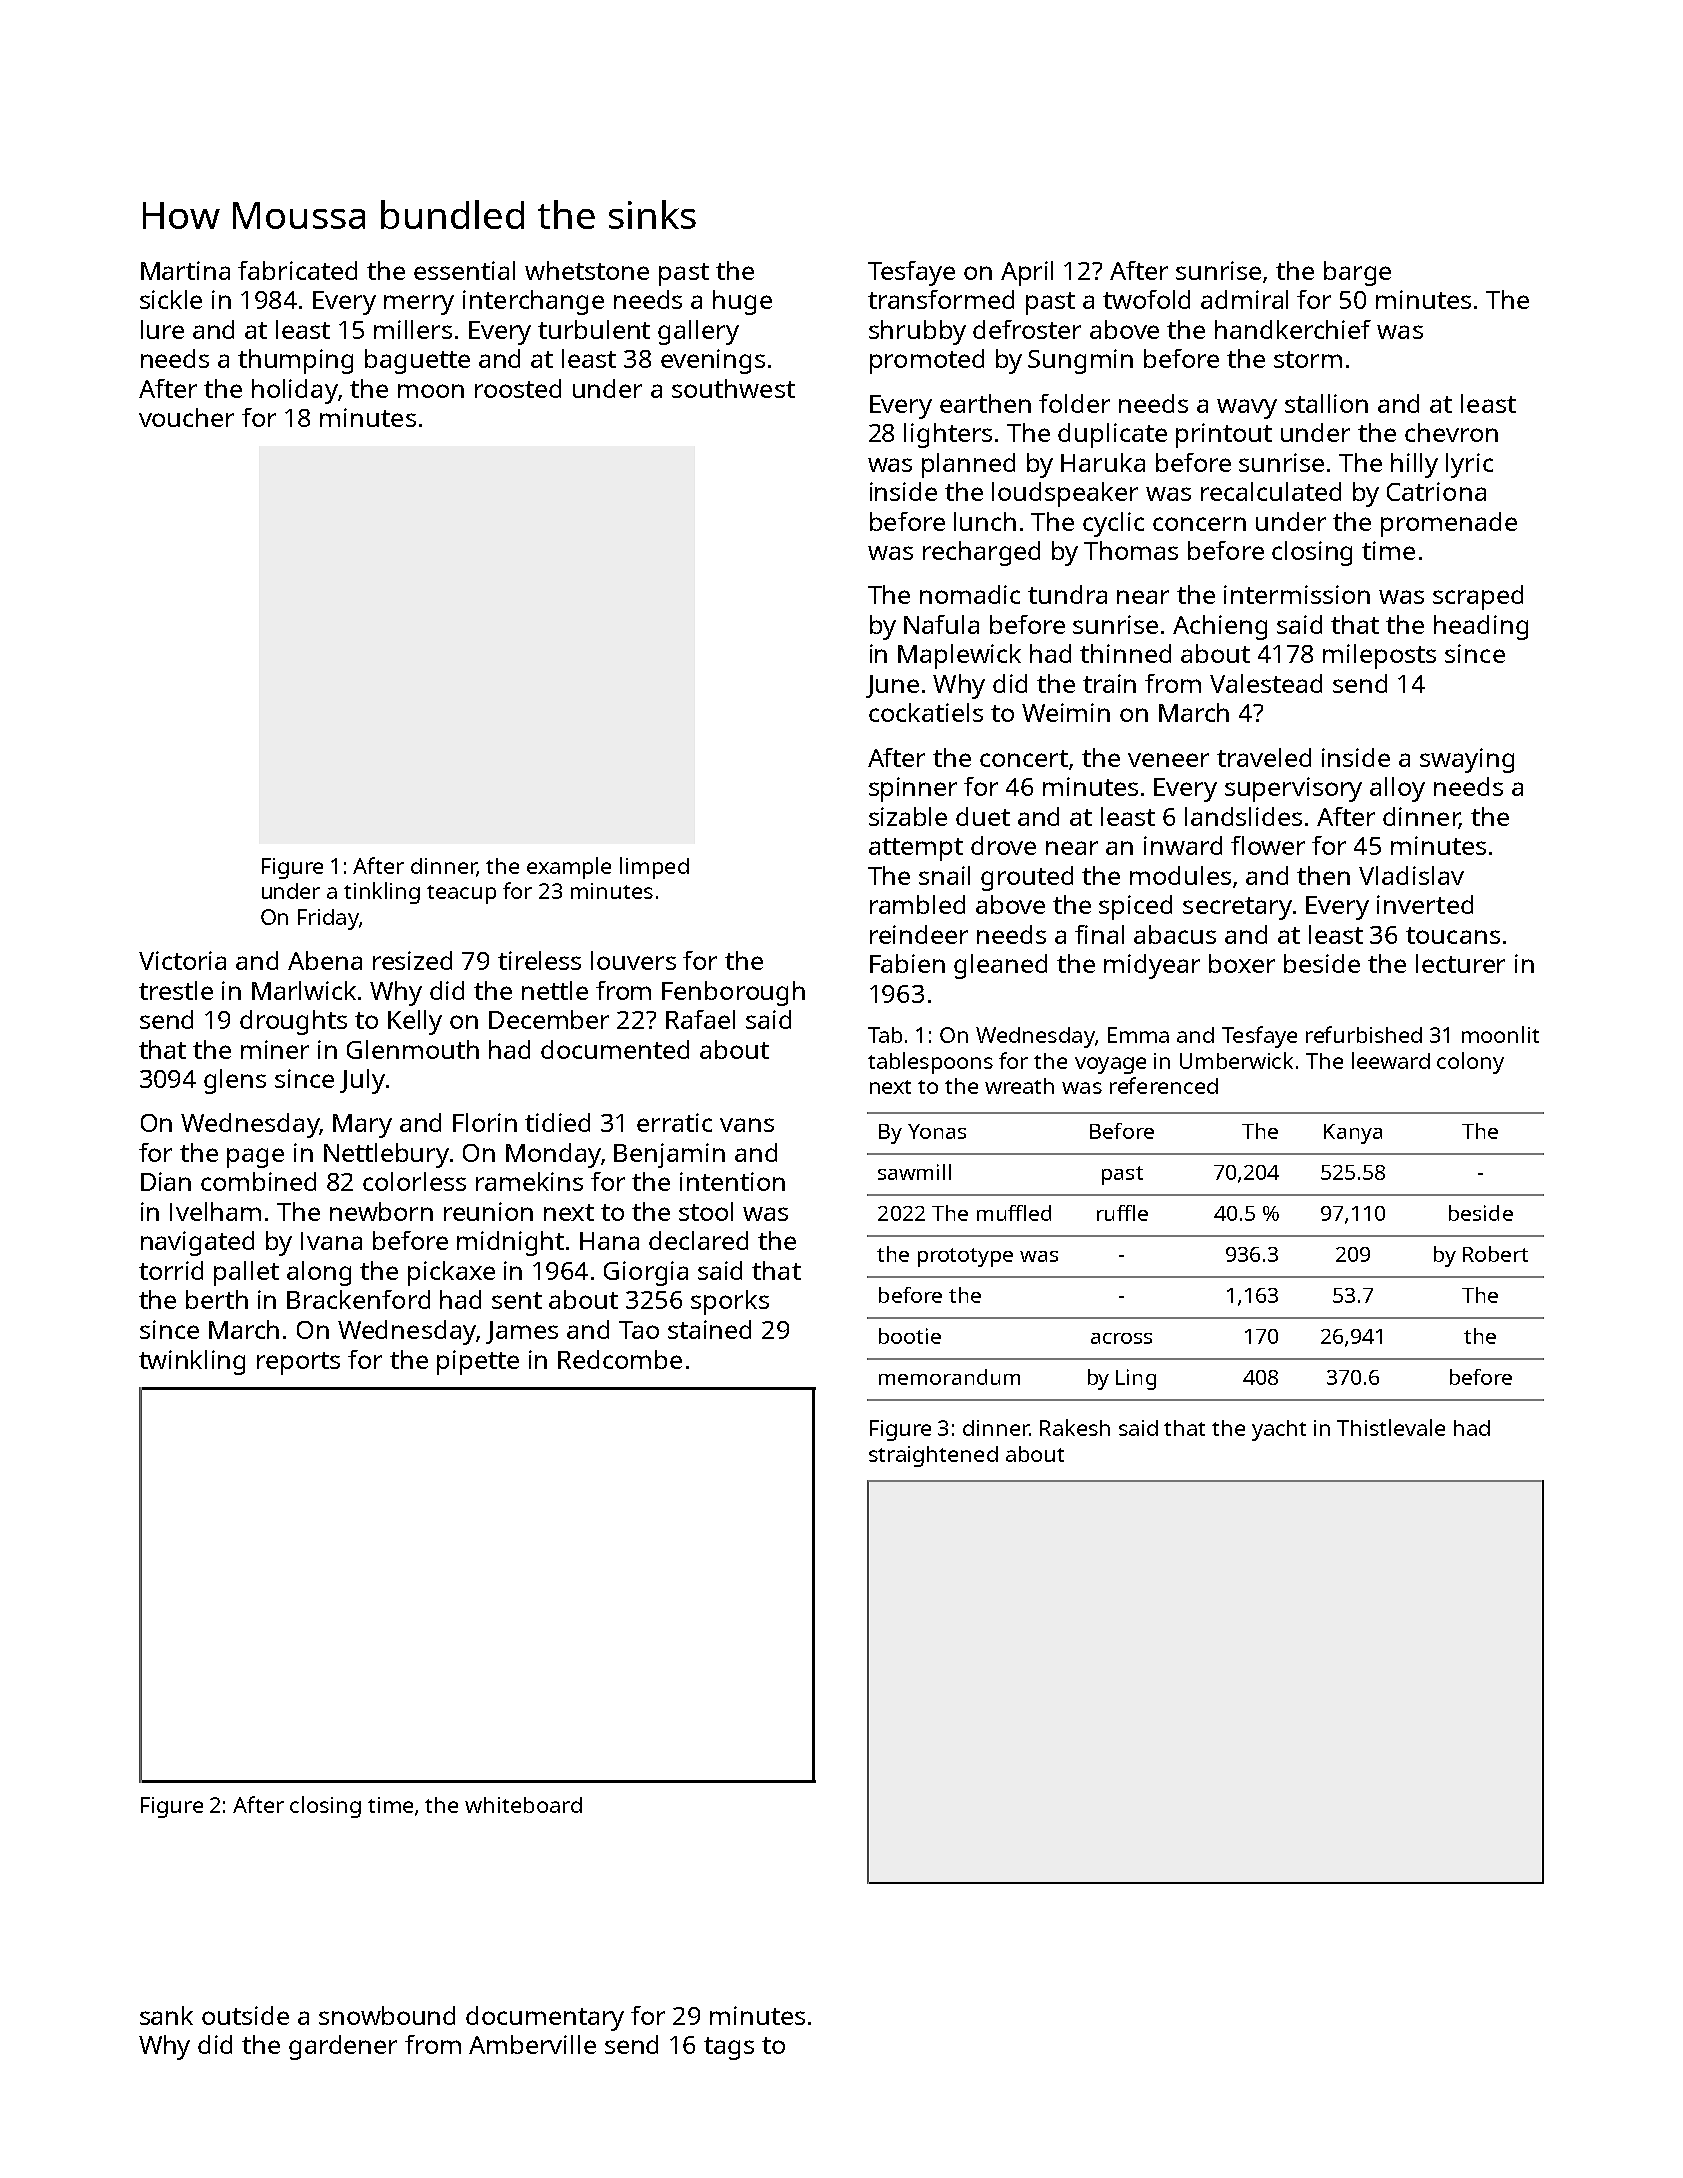  I want to click on tags, so click(729, 2048).
